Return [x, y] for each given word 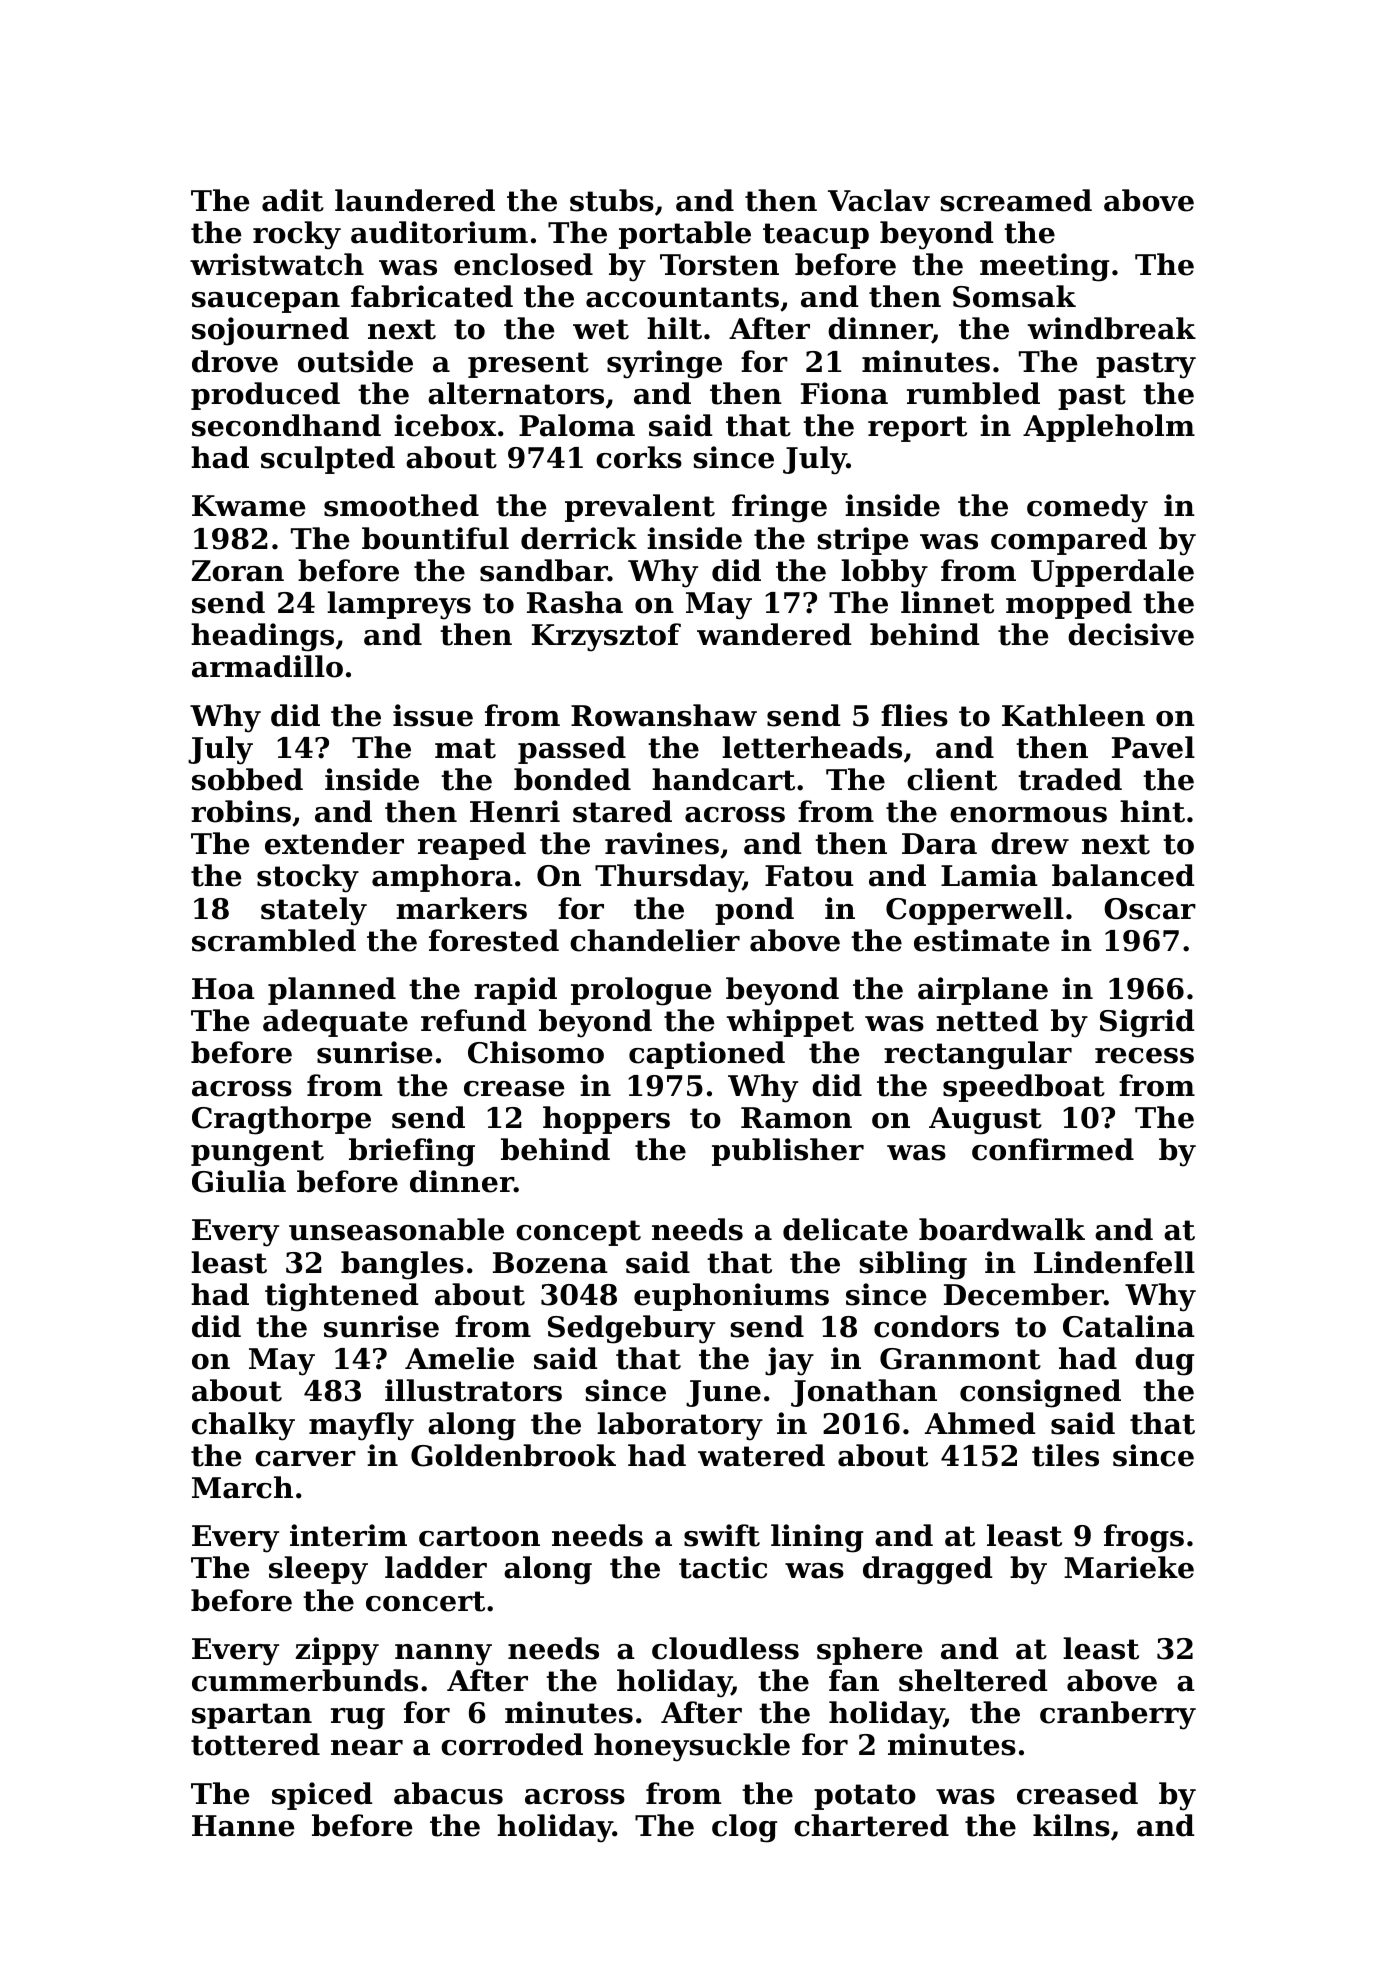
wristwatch [277, 264]
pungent [257, 1153]
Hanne [243, 1826]
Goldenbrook [513, 1455]
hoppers [606, 1120]
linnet [947, 602]
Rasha [575, 602]
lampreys [399, 605]
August [985, 1121]
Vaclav [879, 200]
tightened [342, 1297]
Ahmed [980, 1423]
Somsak [1014, 296]
